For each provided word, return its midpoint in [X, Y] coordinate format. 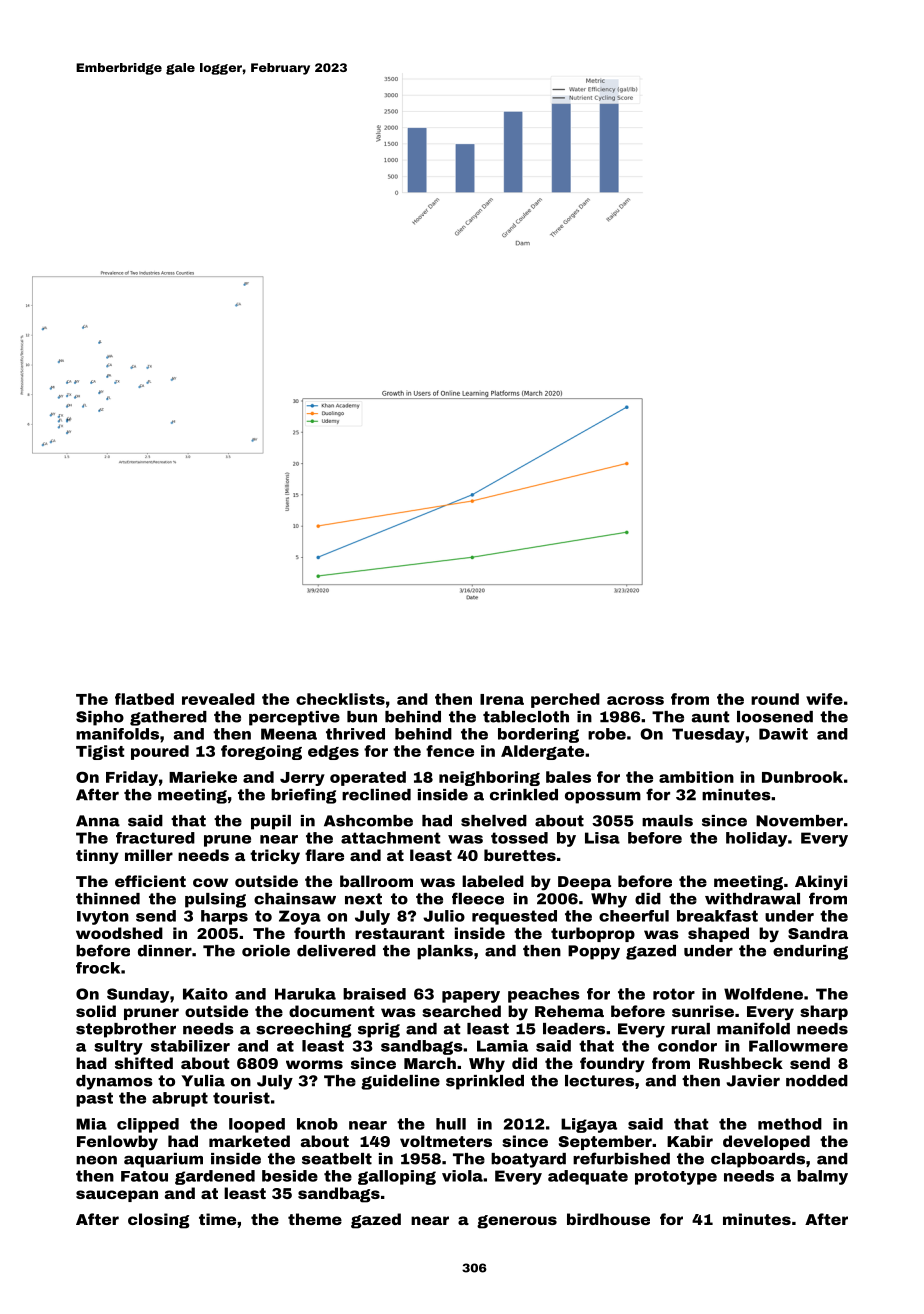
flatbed [144, 699]
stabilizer [190, 1046]
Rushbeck [741, 1063]
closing [159, 1221]
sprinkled [485, 1082]
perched [565, 700]
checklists [340, 699]
